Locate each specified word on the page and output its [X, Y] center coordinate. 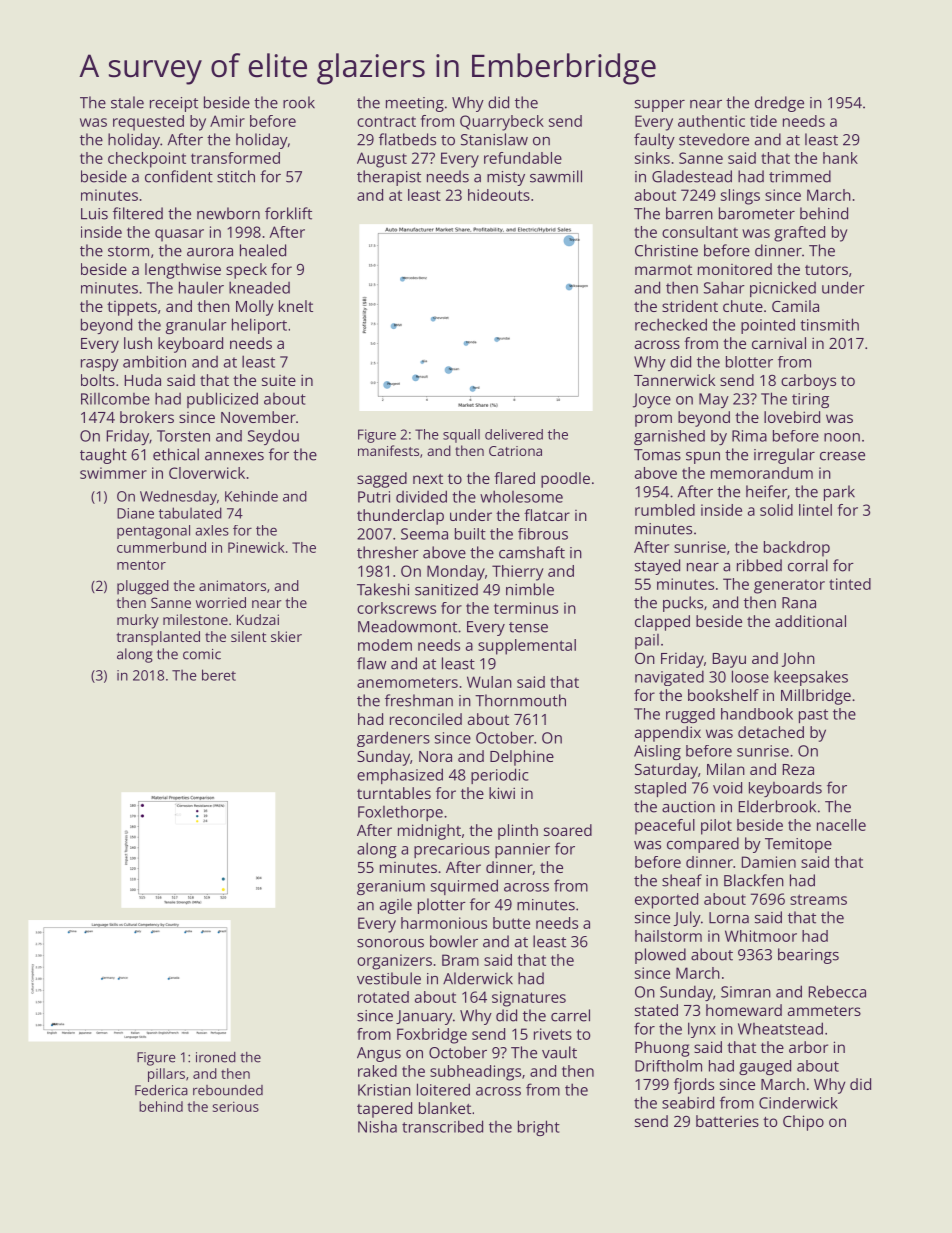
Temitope [798, 845]
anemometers [407, 682]
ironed [216, 1057]
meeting [415, 104]
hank [840, 158]
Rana [799, 603]
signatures [529, 999]
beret [219, 675]
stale [127, 102]
